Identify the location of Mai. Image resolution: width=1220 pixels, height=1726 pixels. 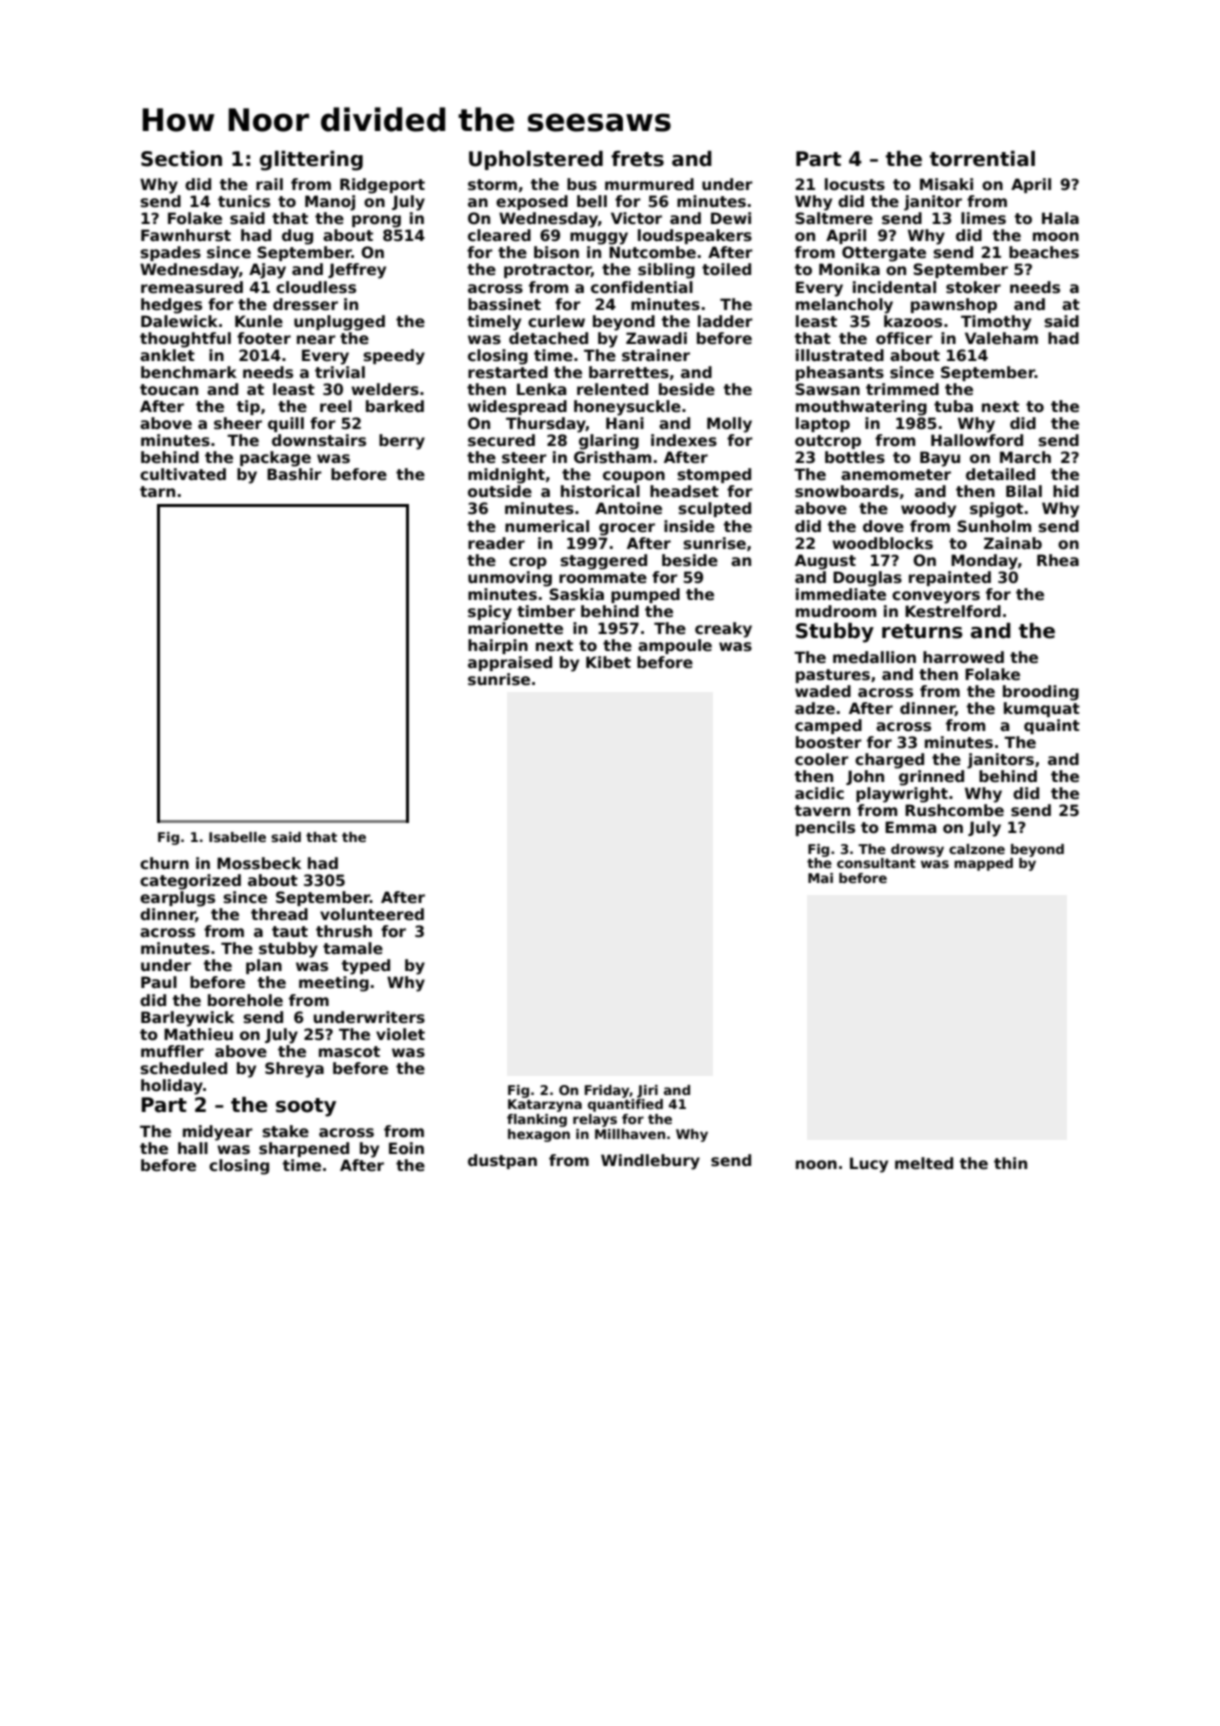
(820, 878).
